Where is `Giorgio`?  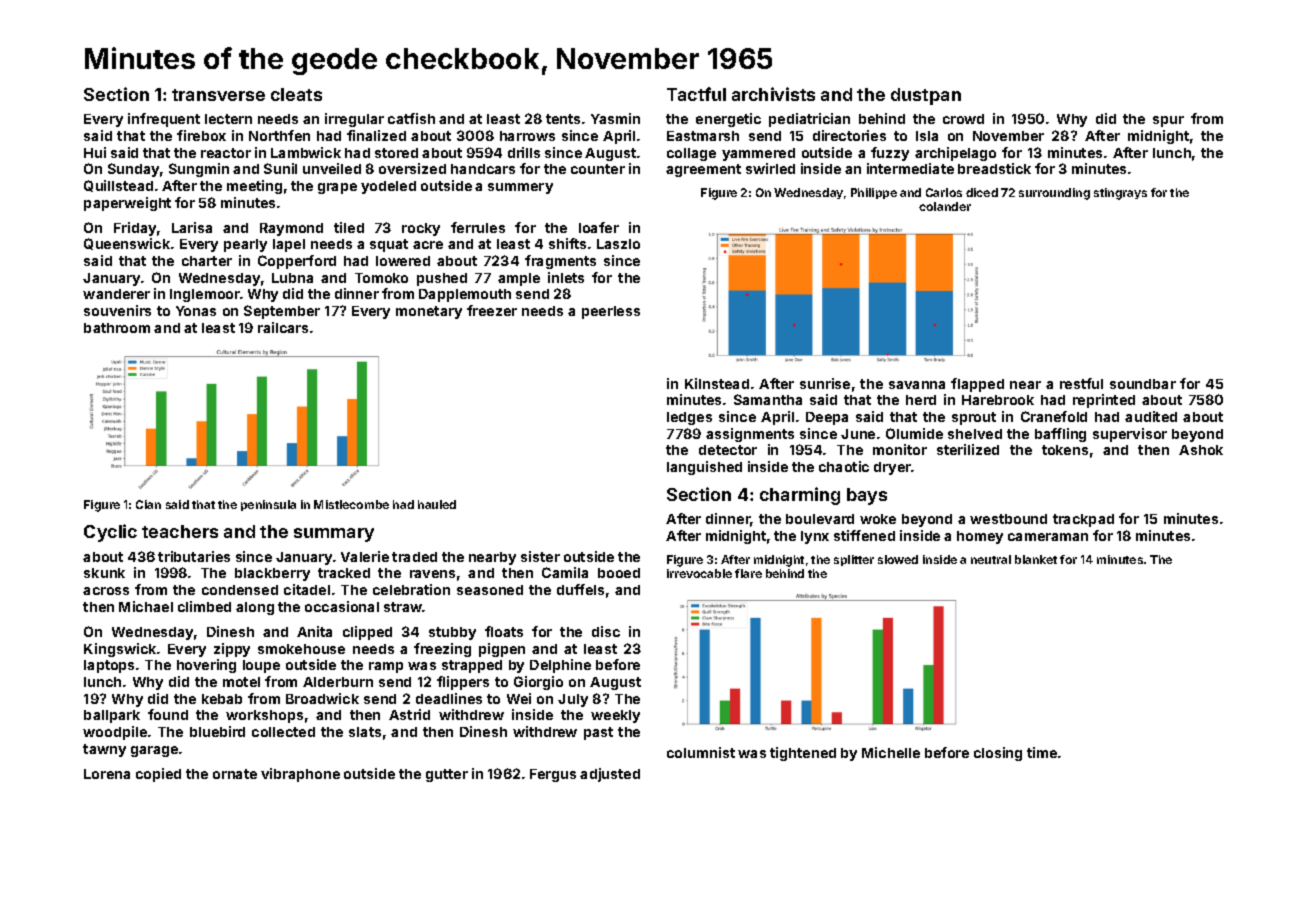 Giorgio is located at coordinates (538, 683).
